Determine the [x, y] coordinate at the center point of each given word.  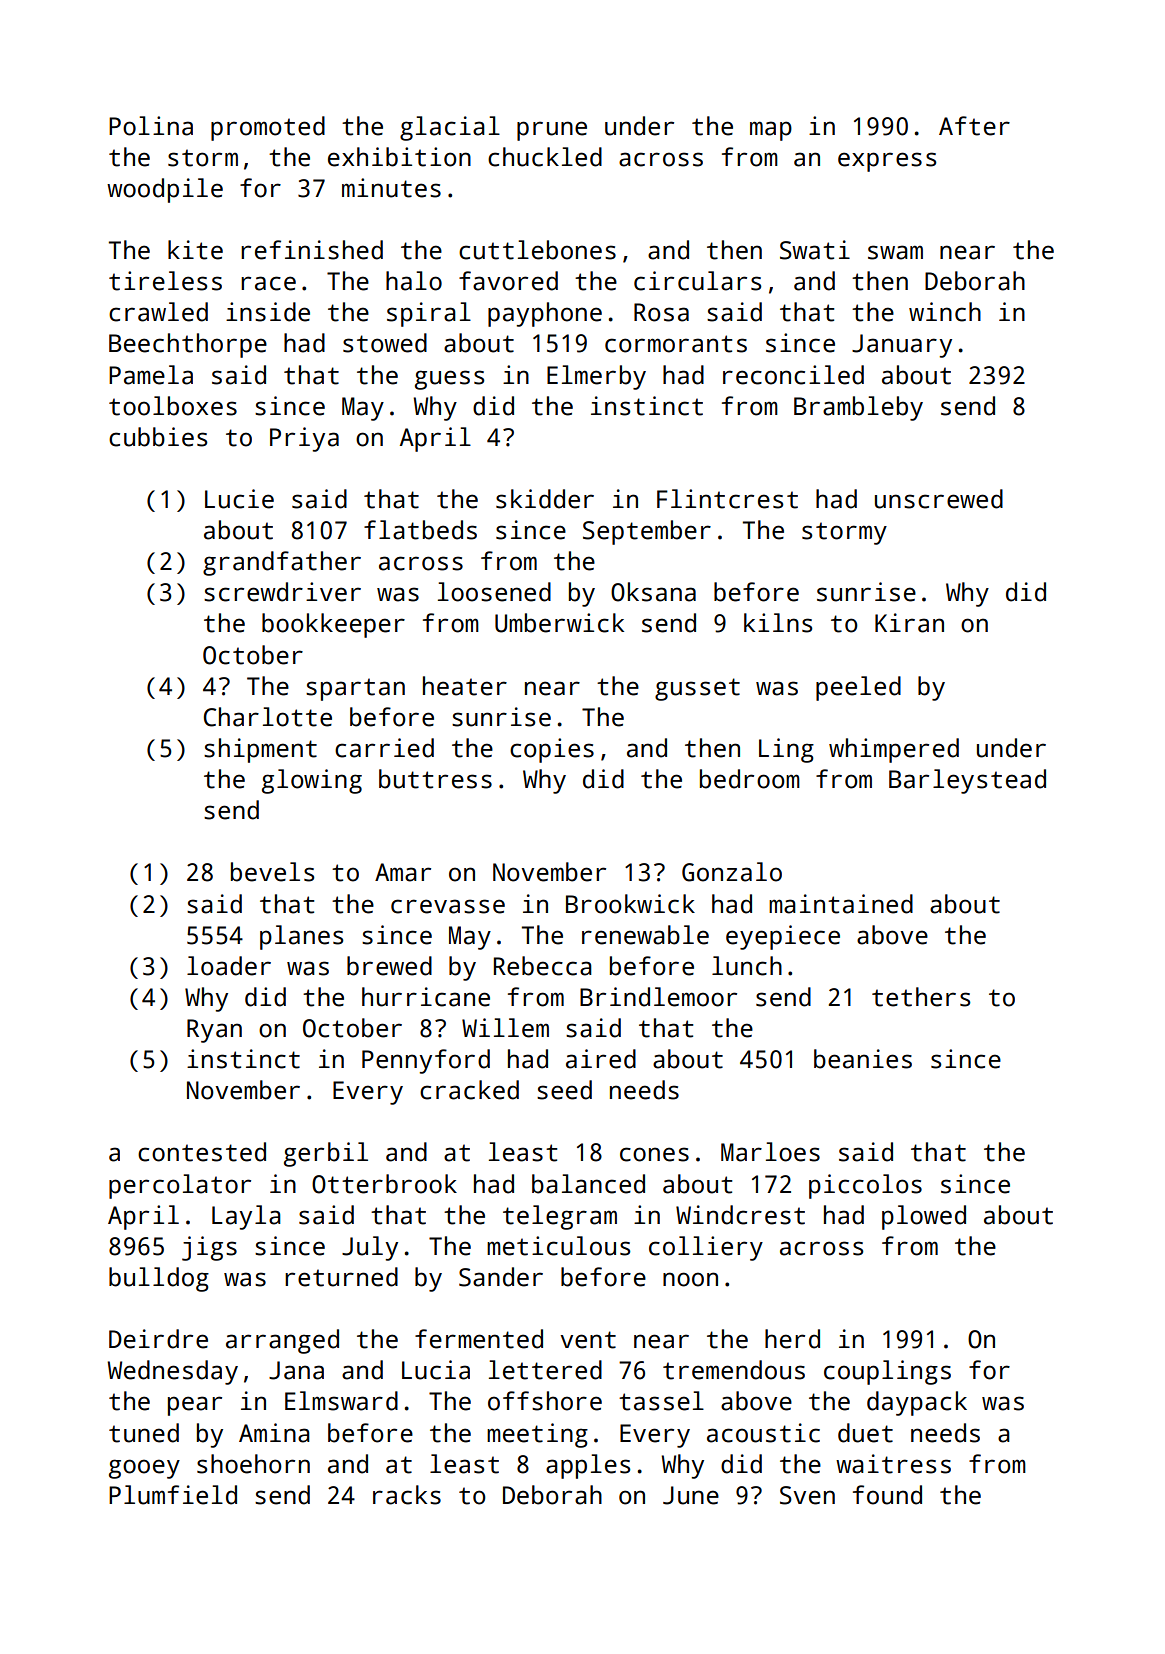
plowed [924, 1217]
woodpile [165, 190]
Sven [807, 1495]
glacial [450, 128]
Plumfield [173, 1495]
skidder [545, 499]
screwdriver [282, 592]
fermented [479, 1339]
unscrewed [939, 499]
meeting [537, 1435]
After [974, 126]
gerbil [326, 1154]
